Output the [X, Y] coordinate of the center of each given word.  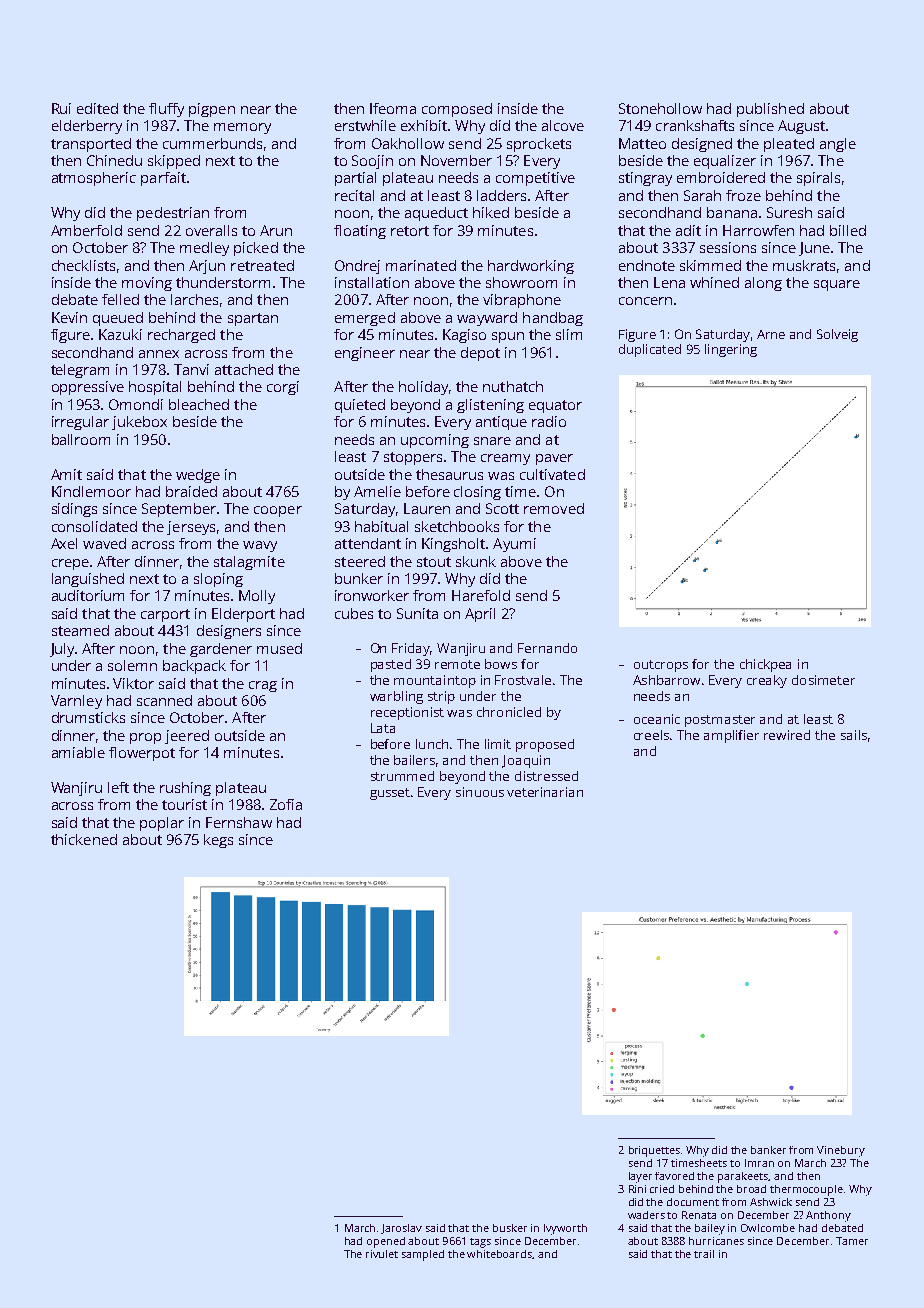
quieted [360, 406]
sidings [74, 510]
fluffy [166, 110]
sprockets [539, 145]
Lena [669, 282]
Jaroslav [401, 1229]
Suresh [789, 212]
